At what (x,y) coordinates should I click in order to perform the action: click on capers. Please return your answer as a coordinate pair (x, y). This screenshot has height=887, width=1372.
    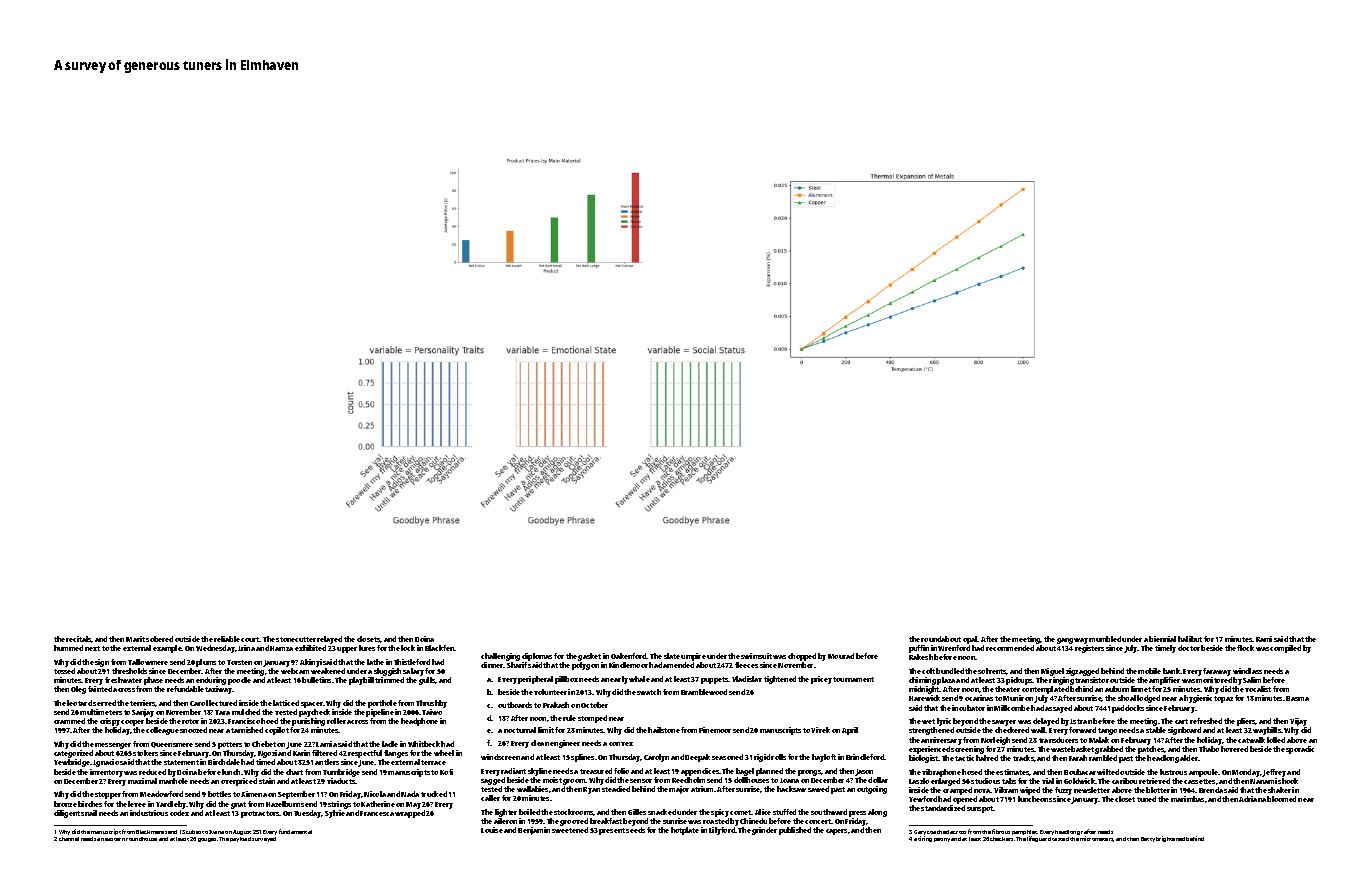
    Looking at the image, I should click on (836, 832).
